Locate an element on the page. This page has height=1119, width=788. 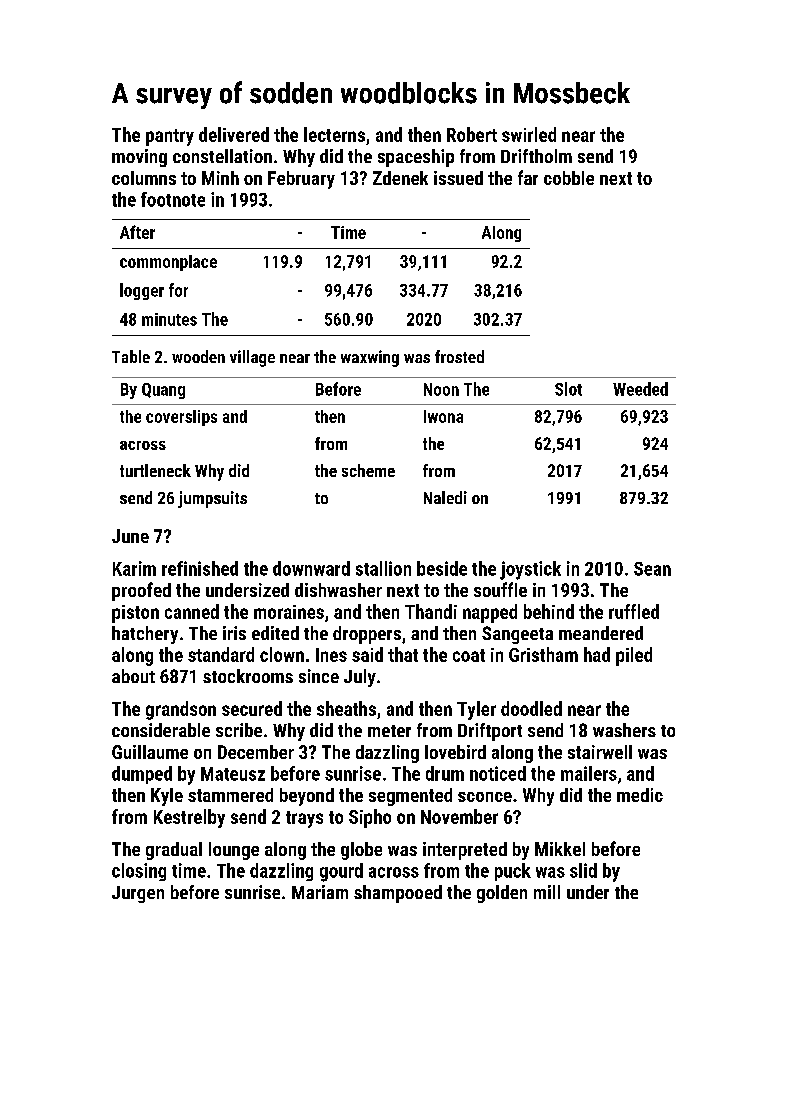
Iwona is located at coordinates (443, 416).
